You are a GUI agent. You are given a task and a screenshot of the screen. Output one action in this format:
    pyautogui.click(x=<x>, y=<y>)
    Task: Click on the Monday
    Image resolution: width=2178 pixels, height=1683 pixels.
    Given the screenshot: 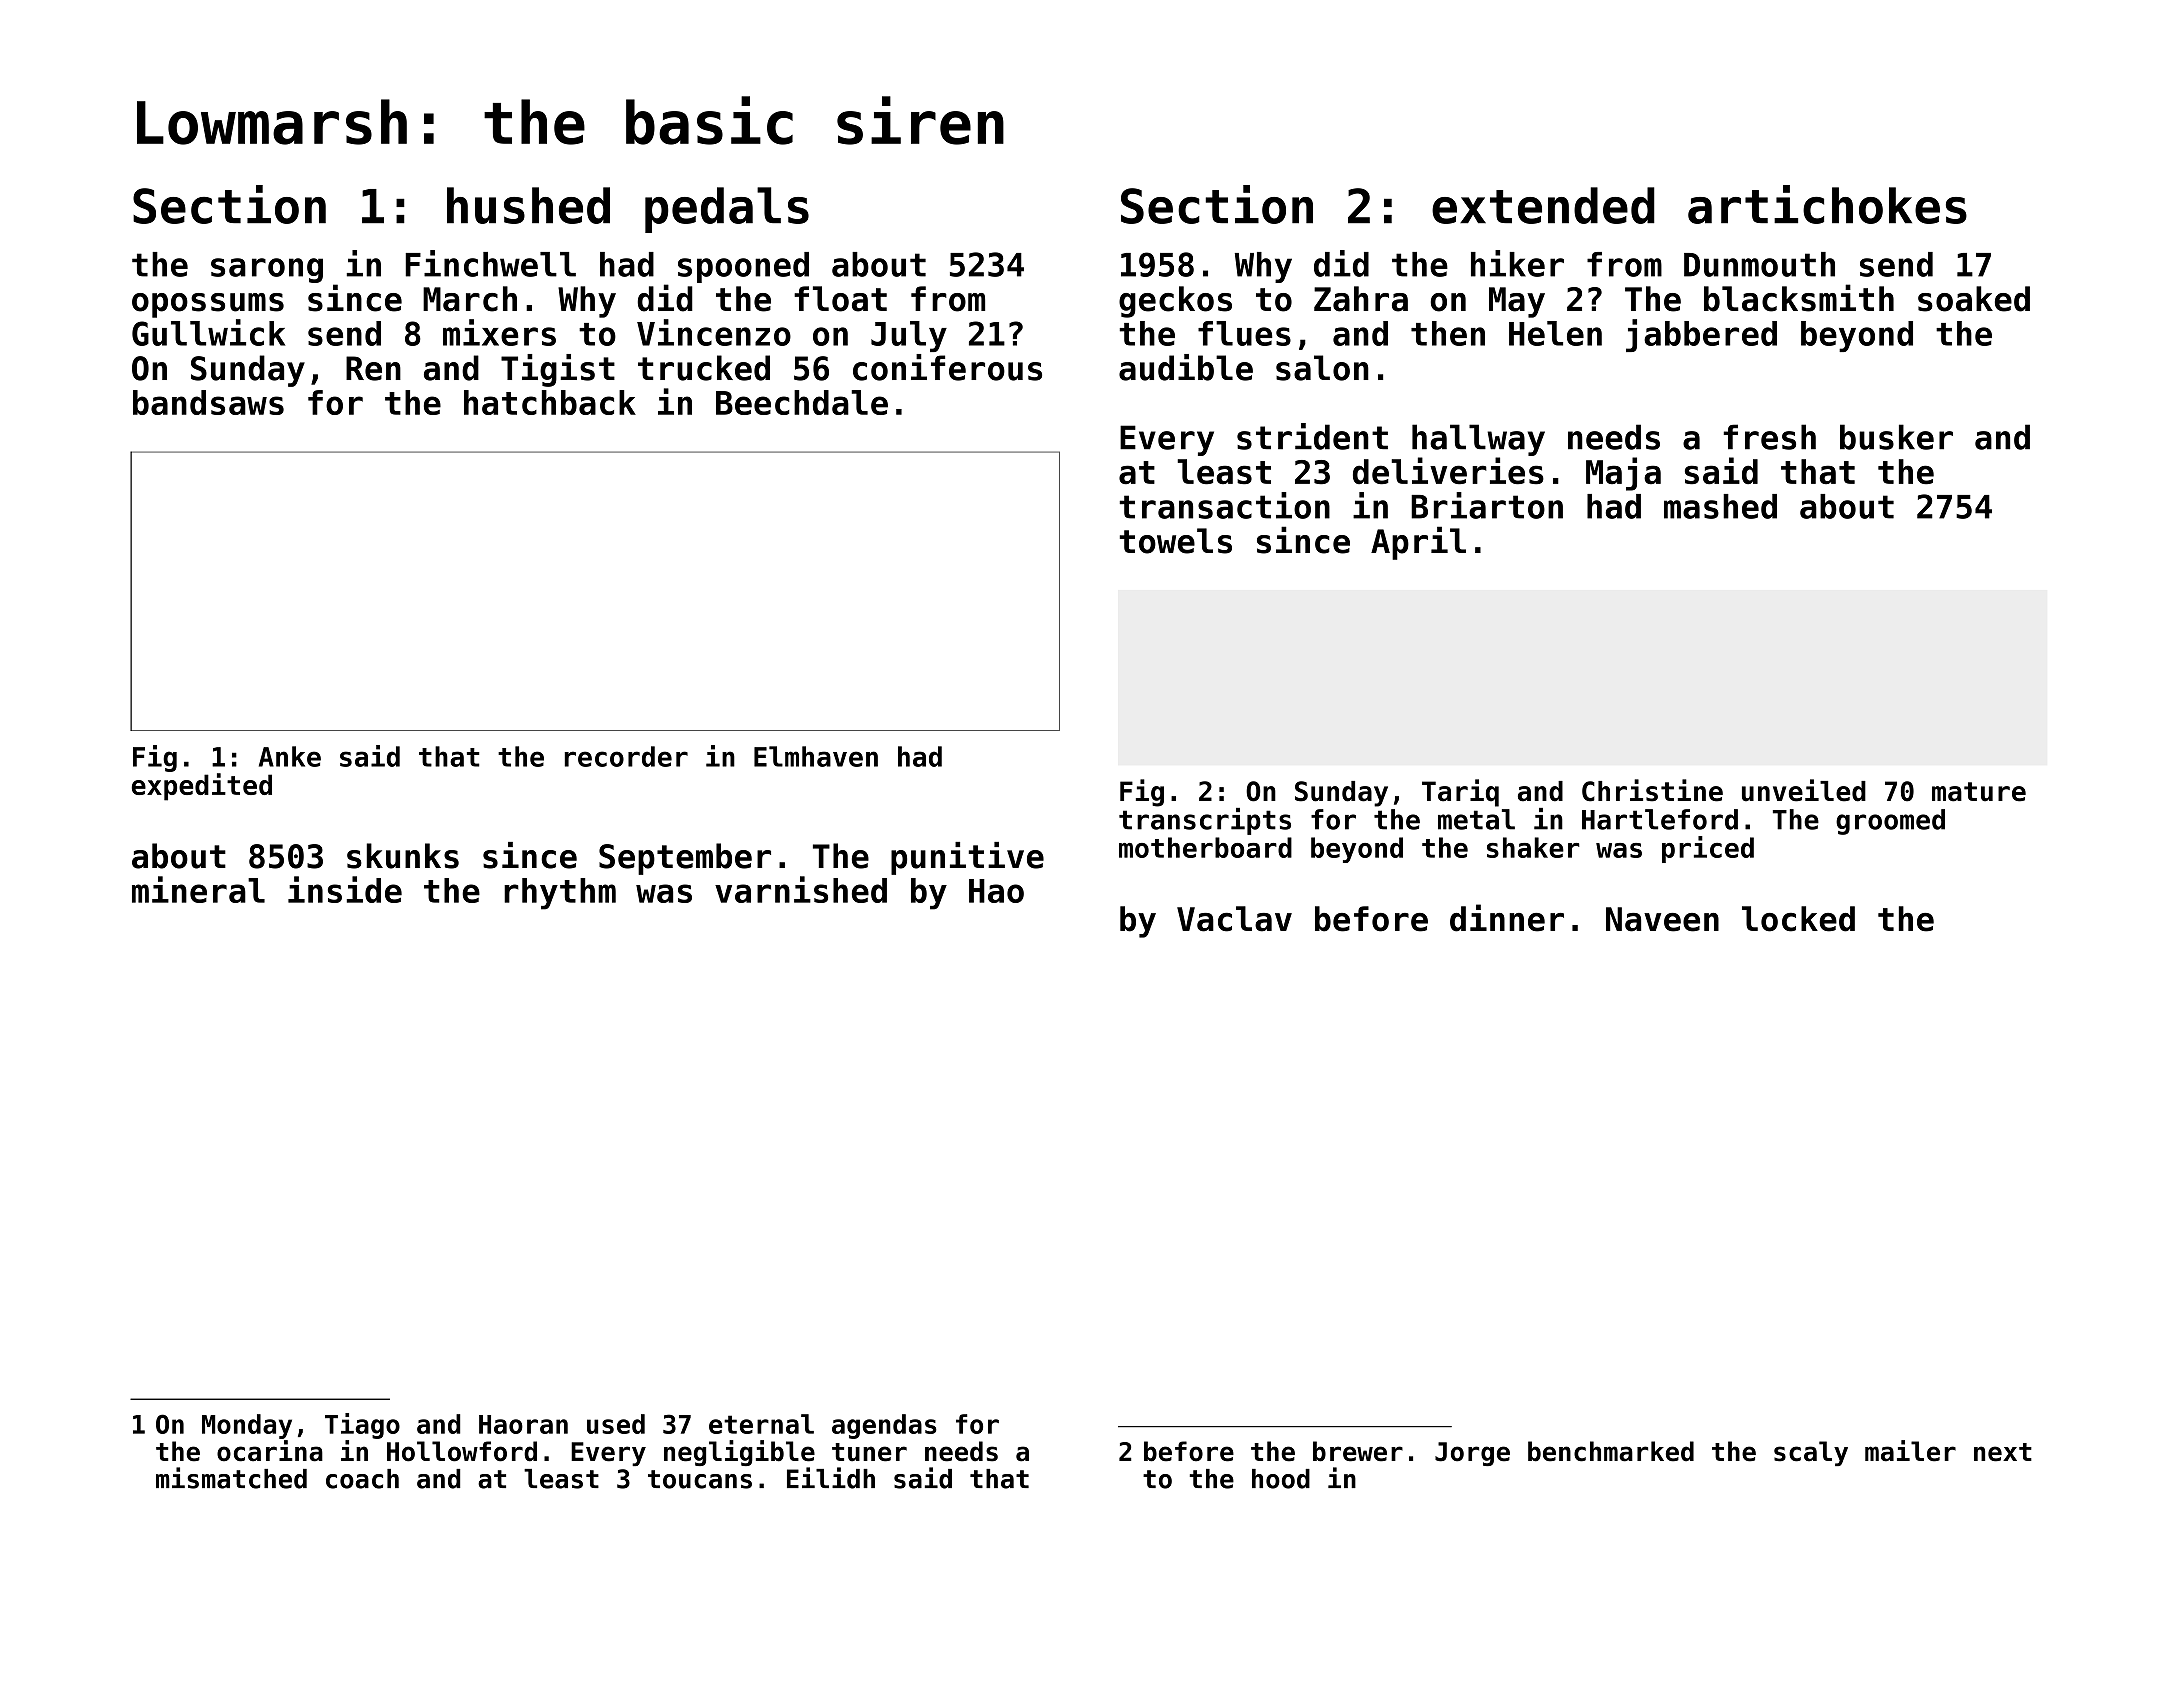 What is the action you would take?
    pyautogui.click(x=247, y=1426)
